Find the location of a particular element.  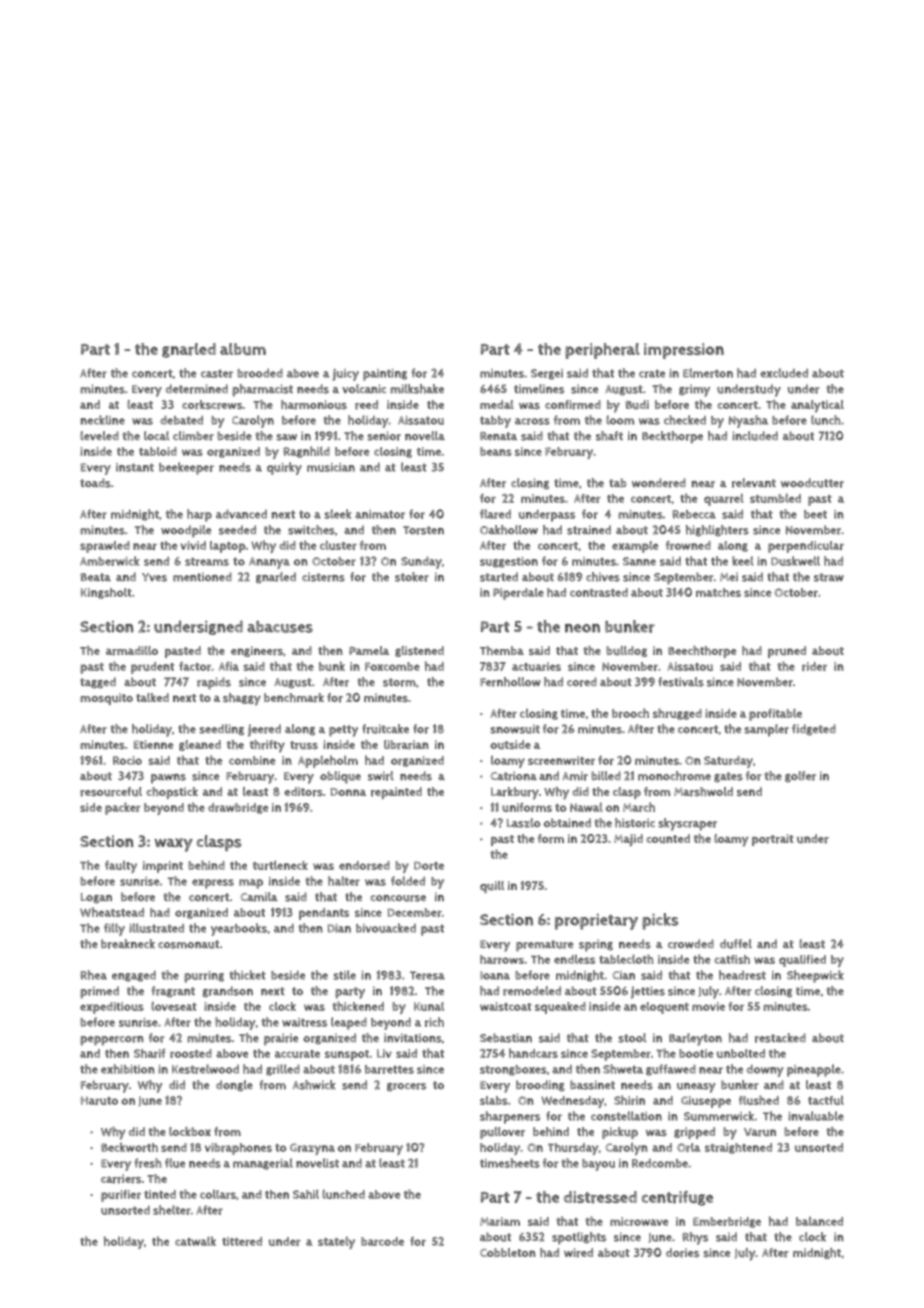

tactful is located at coordinates (826, 1100).
